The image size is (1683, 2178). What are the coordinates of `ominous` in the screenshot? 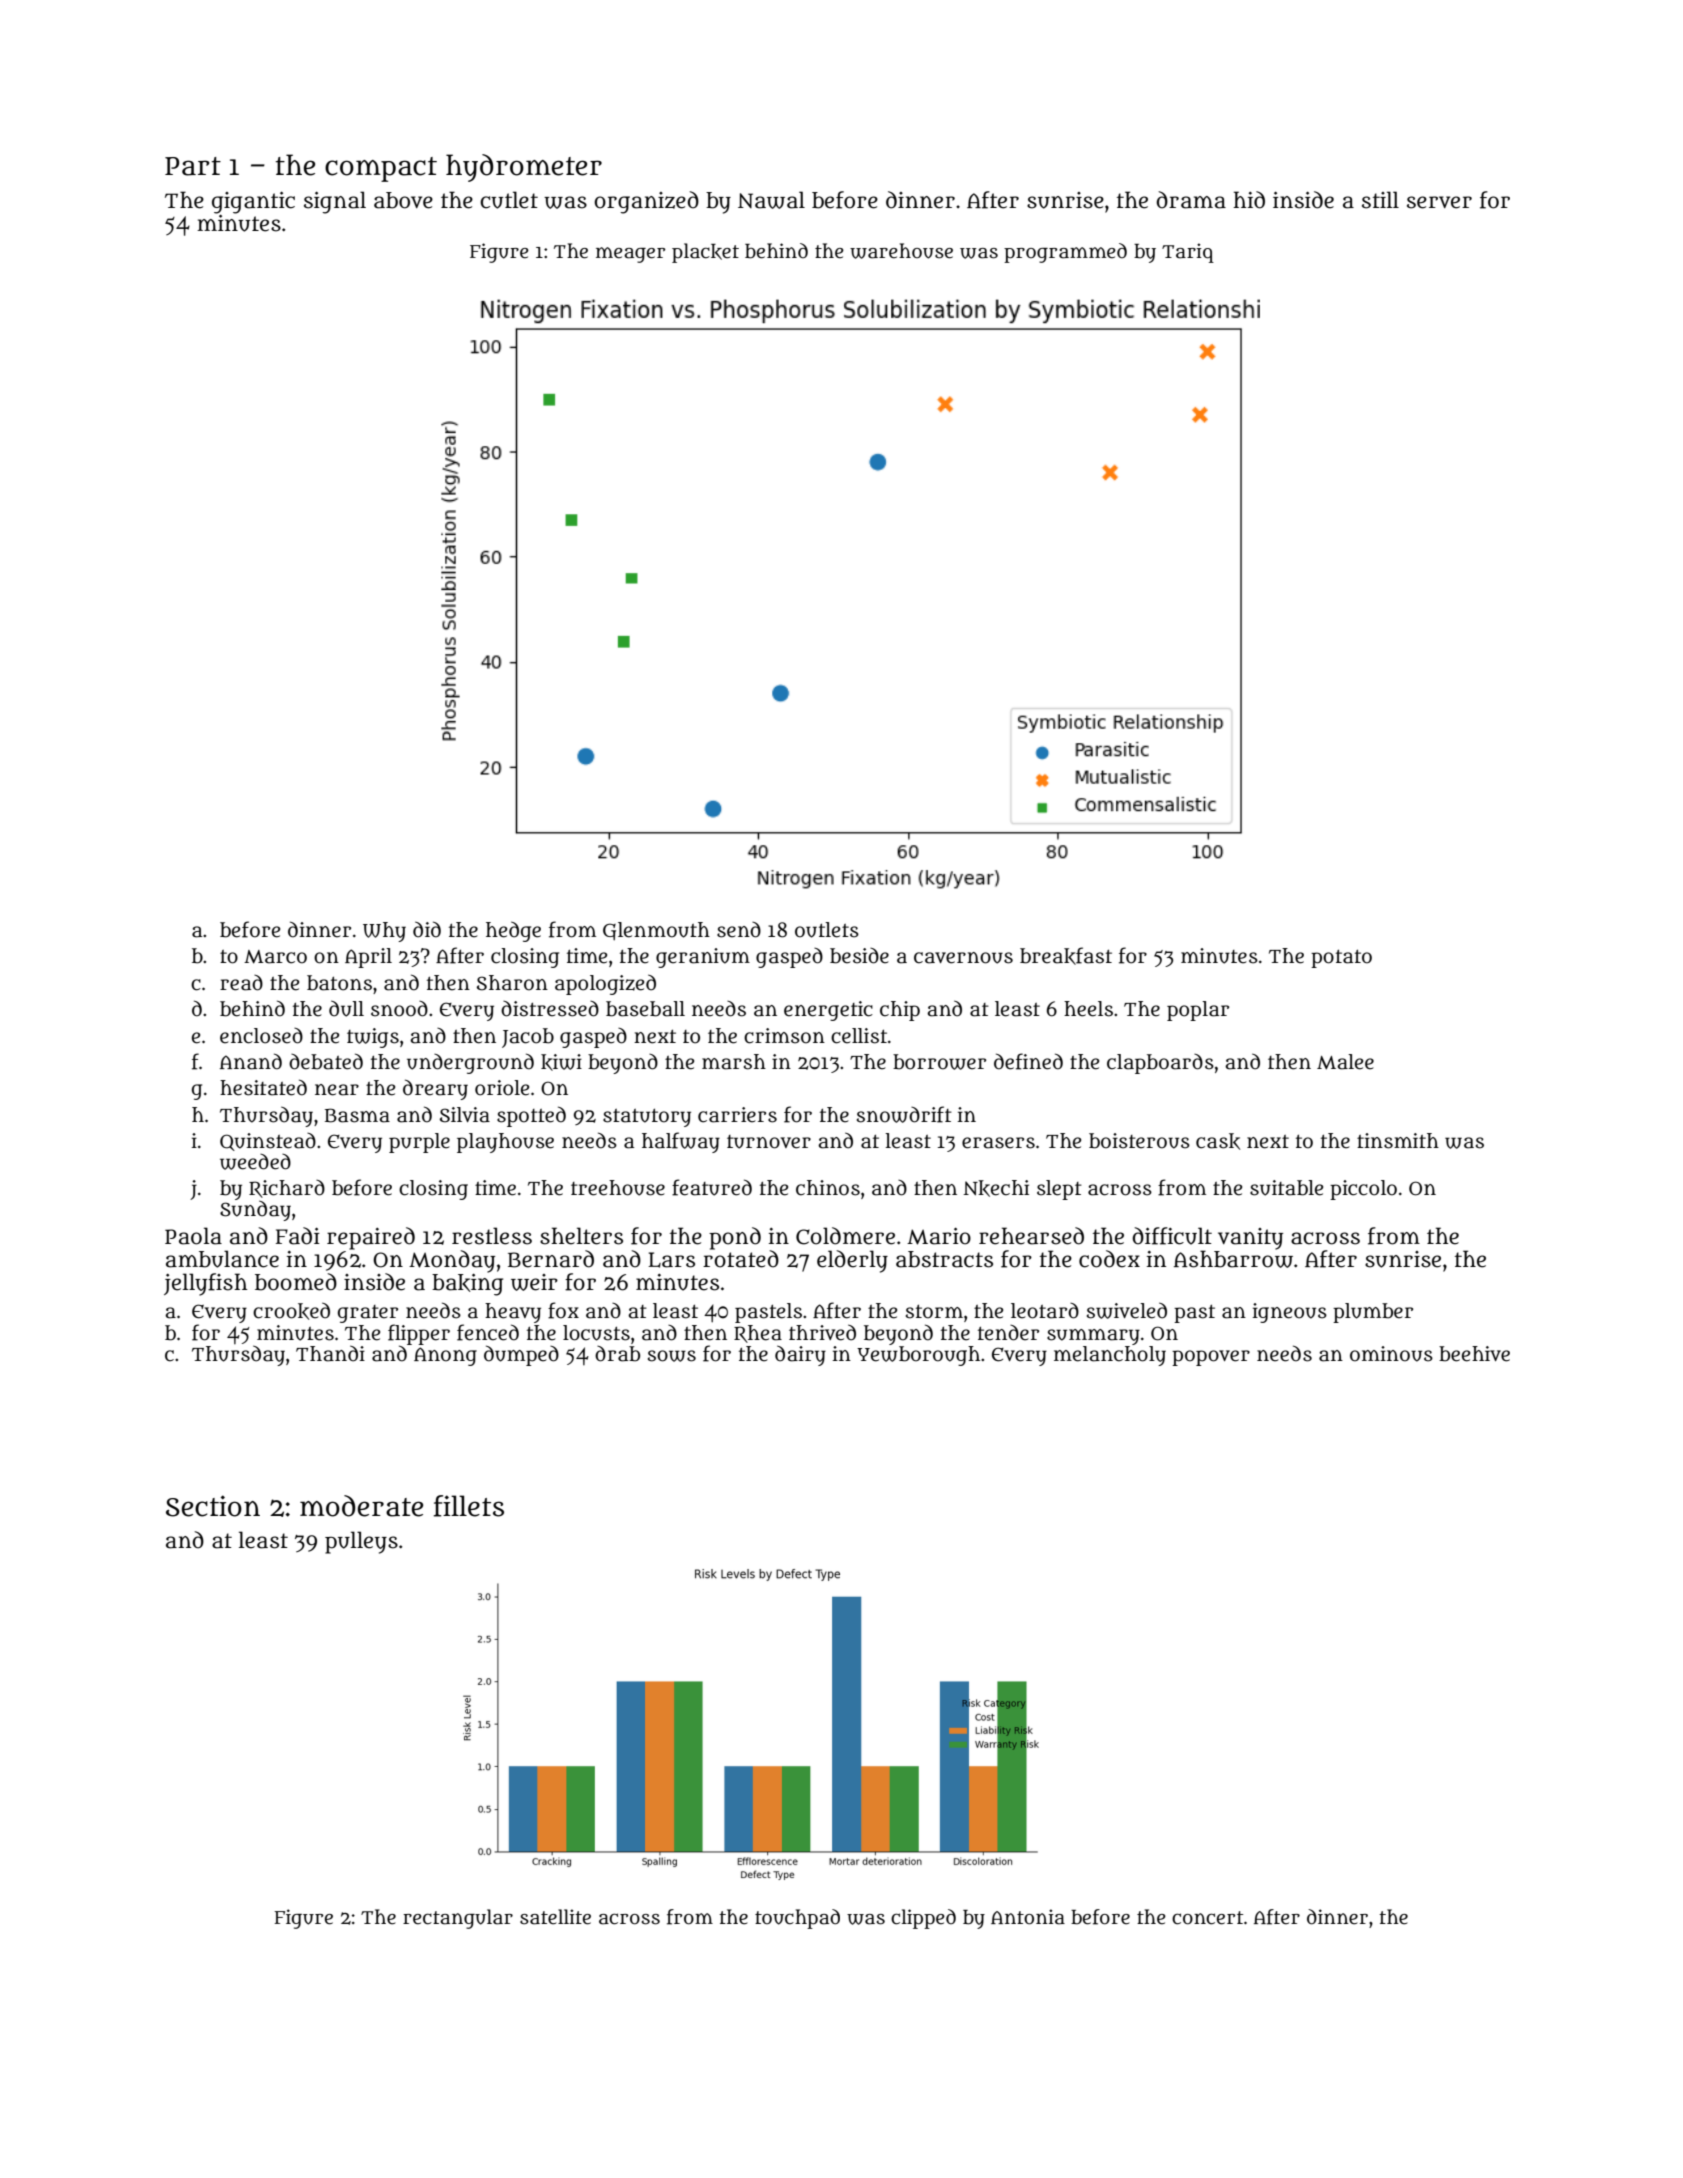 It's located at (1391, 1354).
